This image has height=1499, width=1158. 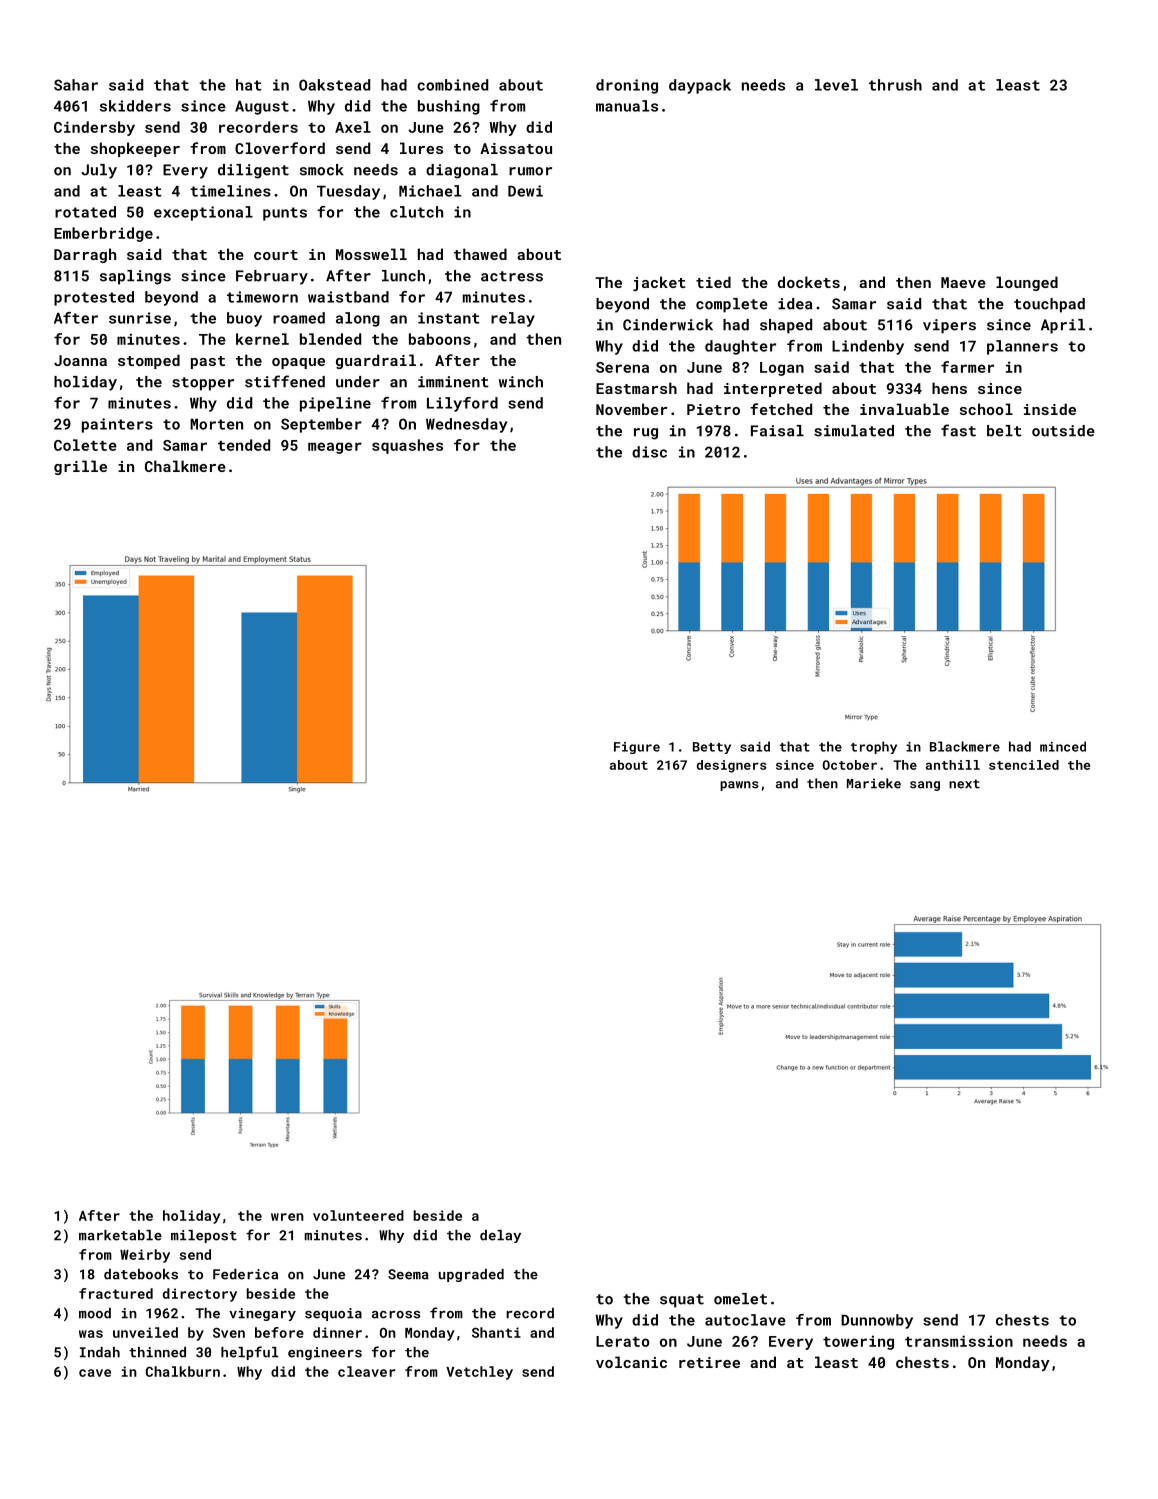 I want to click on punts, so click(x=285, y=214).
